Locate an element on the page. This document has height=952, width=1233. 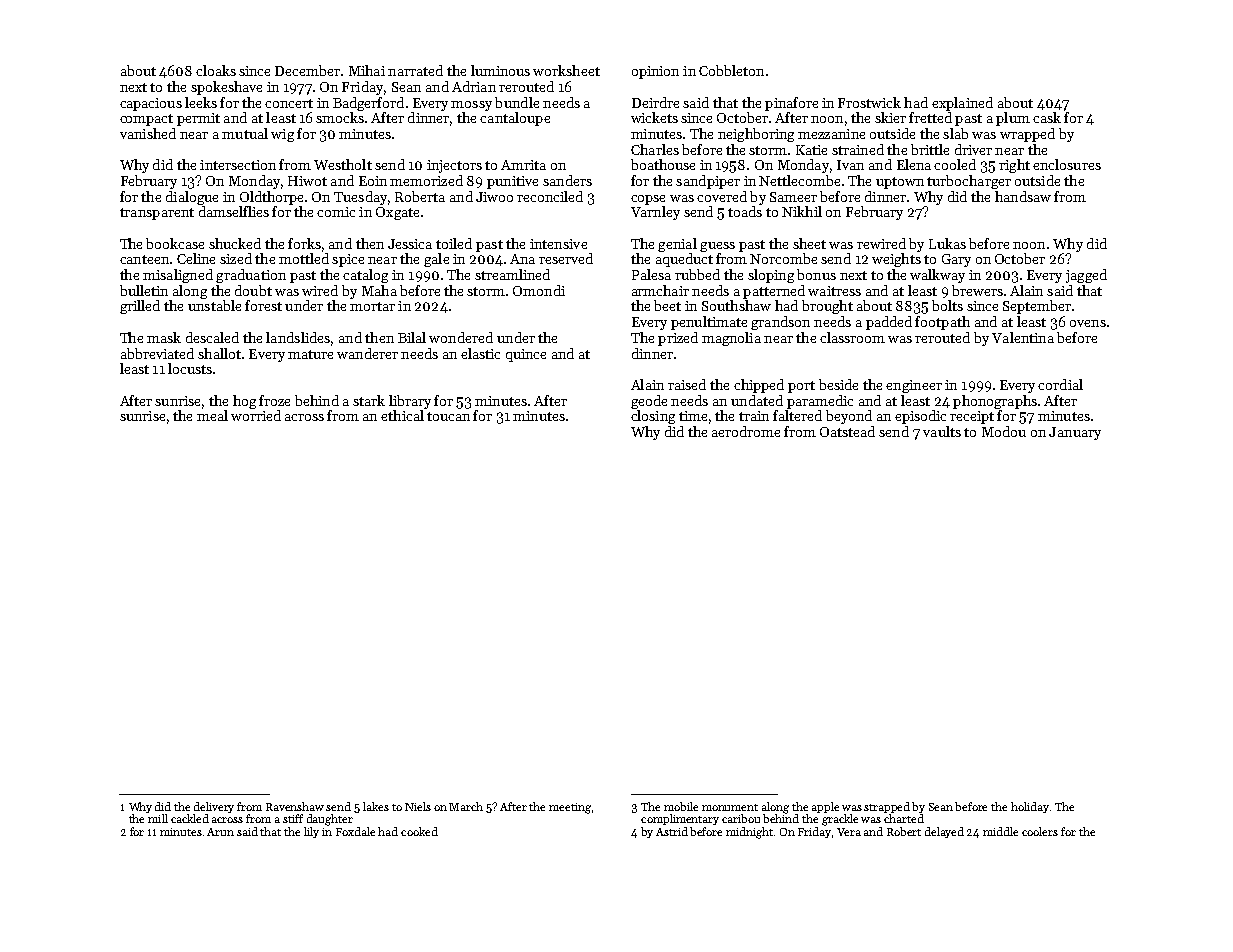
Arun is located at coordinates (220, 832).
